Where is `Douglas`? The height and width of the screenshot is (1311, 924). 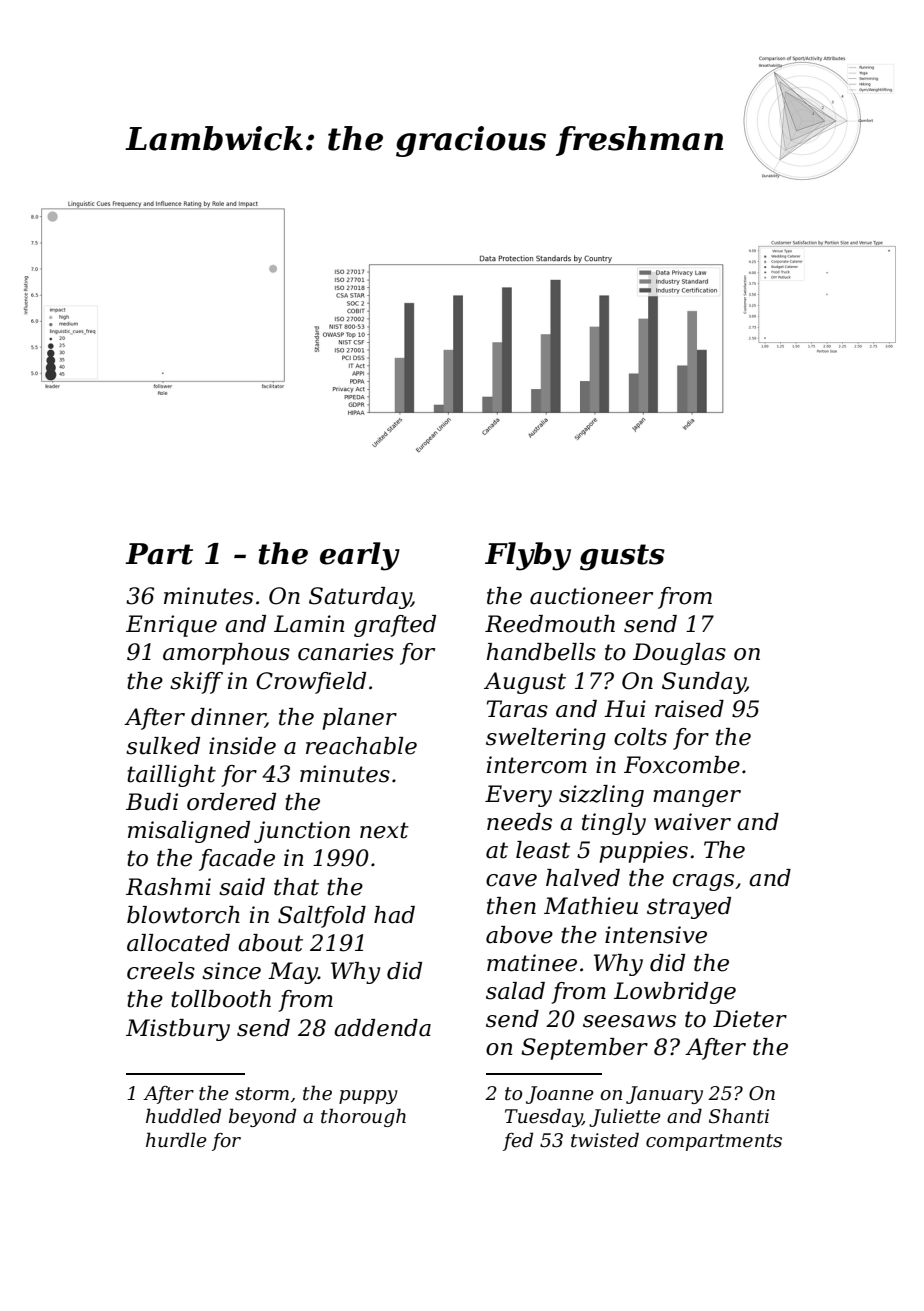 Douglas is located at coordinates (679, 654).
